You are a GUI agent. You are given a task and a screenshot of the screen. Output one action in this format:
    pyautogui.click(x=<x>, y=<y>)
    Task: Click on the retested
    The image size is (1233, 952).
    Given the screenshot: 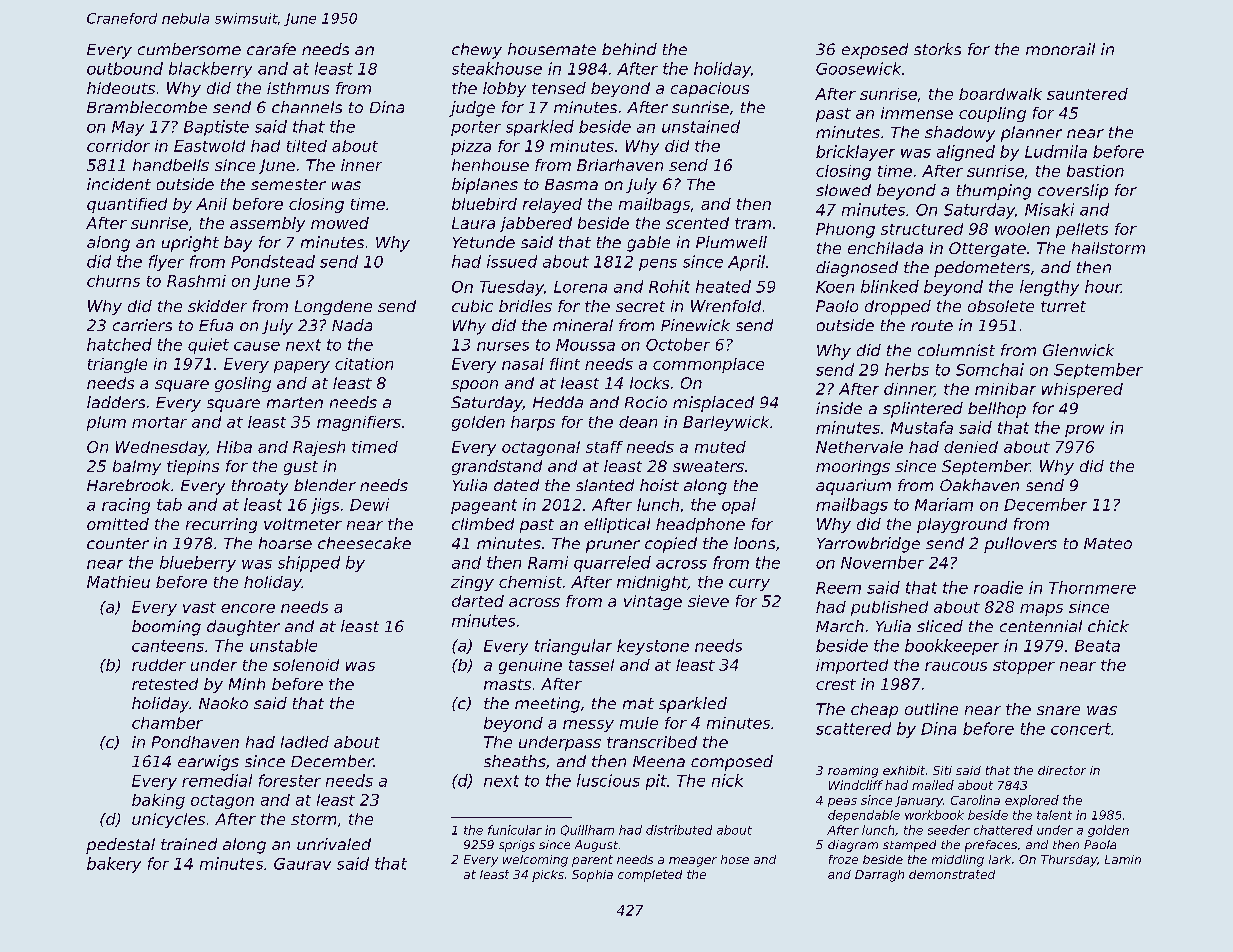 What is the action you would take?
    pyautogui.click(x=165, y=684)
